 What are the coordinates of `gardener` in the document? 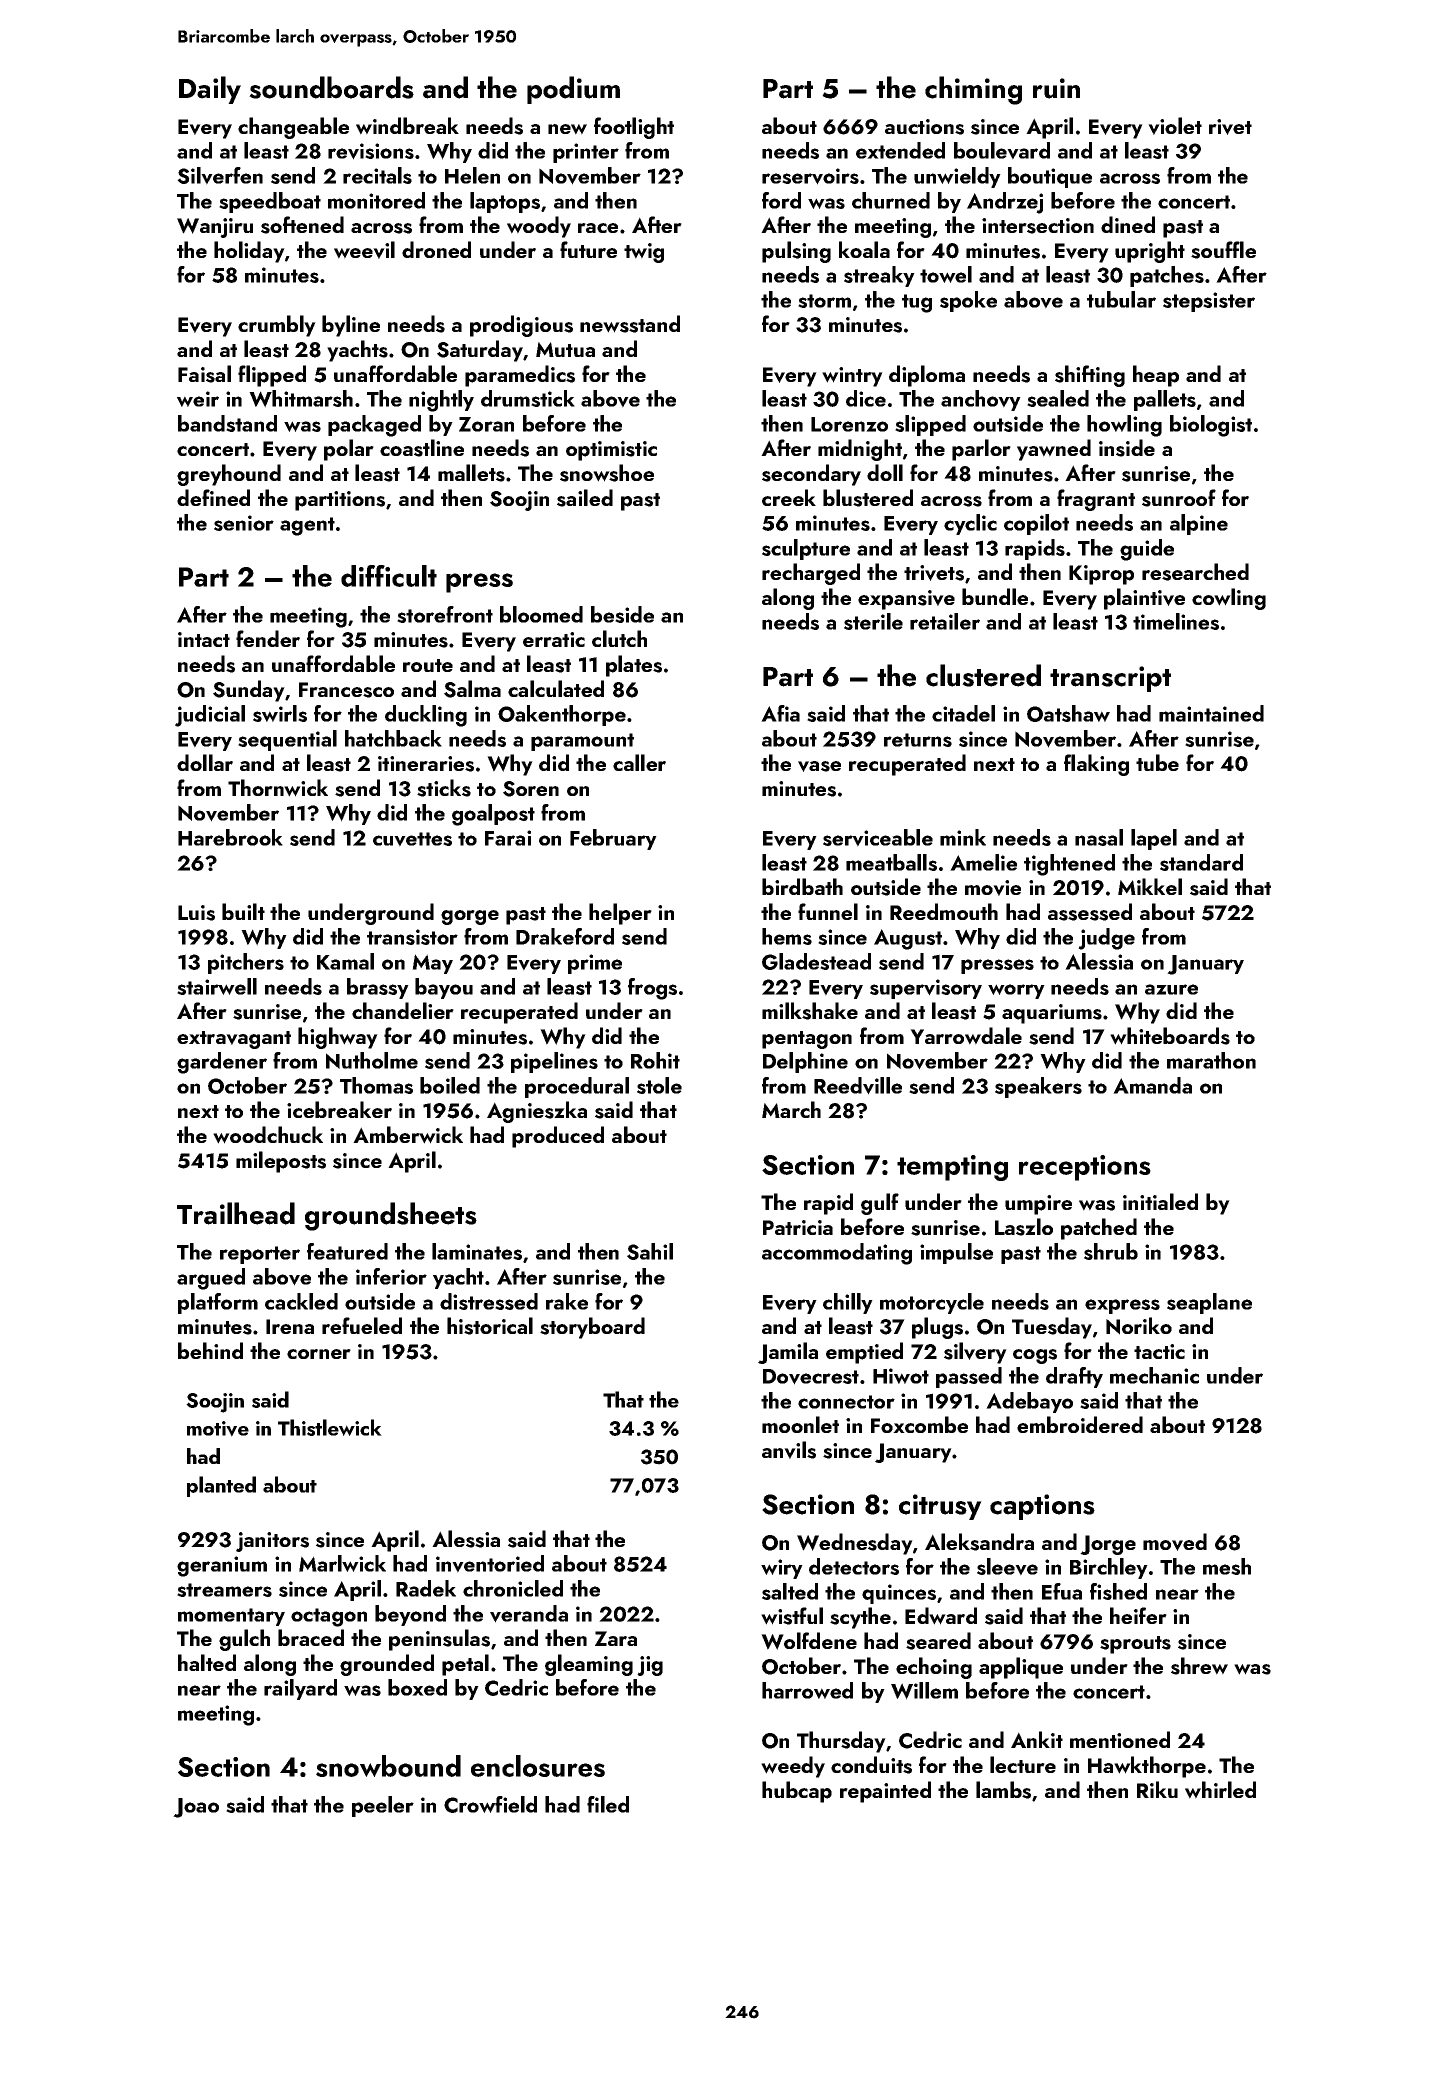 It's located at (222, 1063).
